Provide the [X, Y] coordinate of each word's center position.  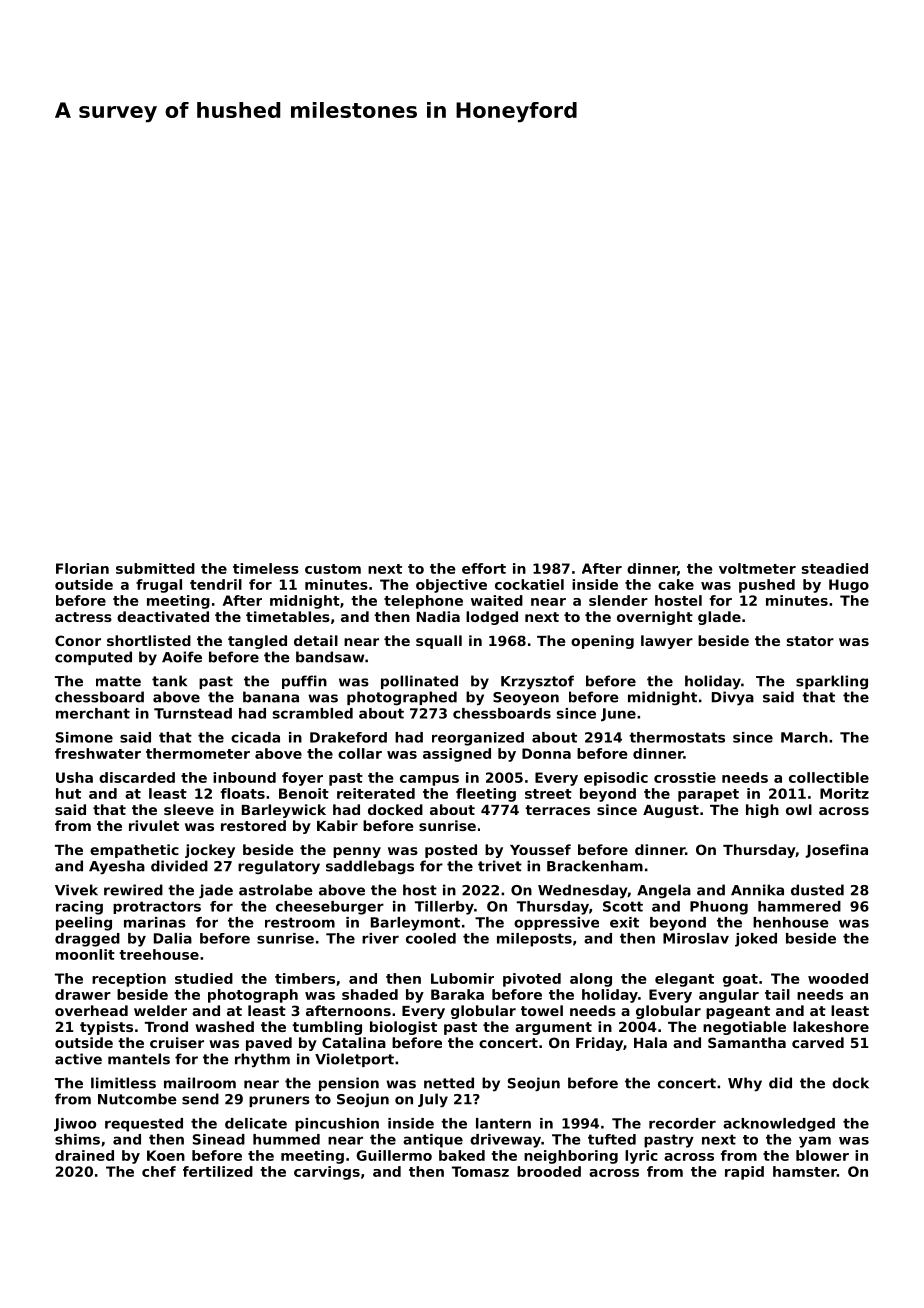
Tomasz [480, 1171]
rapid [744, 1173]
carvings [327, 1173]
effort [484, 568]
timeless [266, 568]
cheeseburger [330, 908]
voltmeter [757, 568]
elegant [684, 980]
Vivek [76, 890]
